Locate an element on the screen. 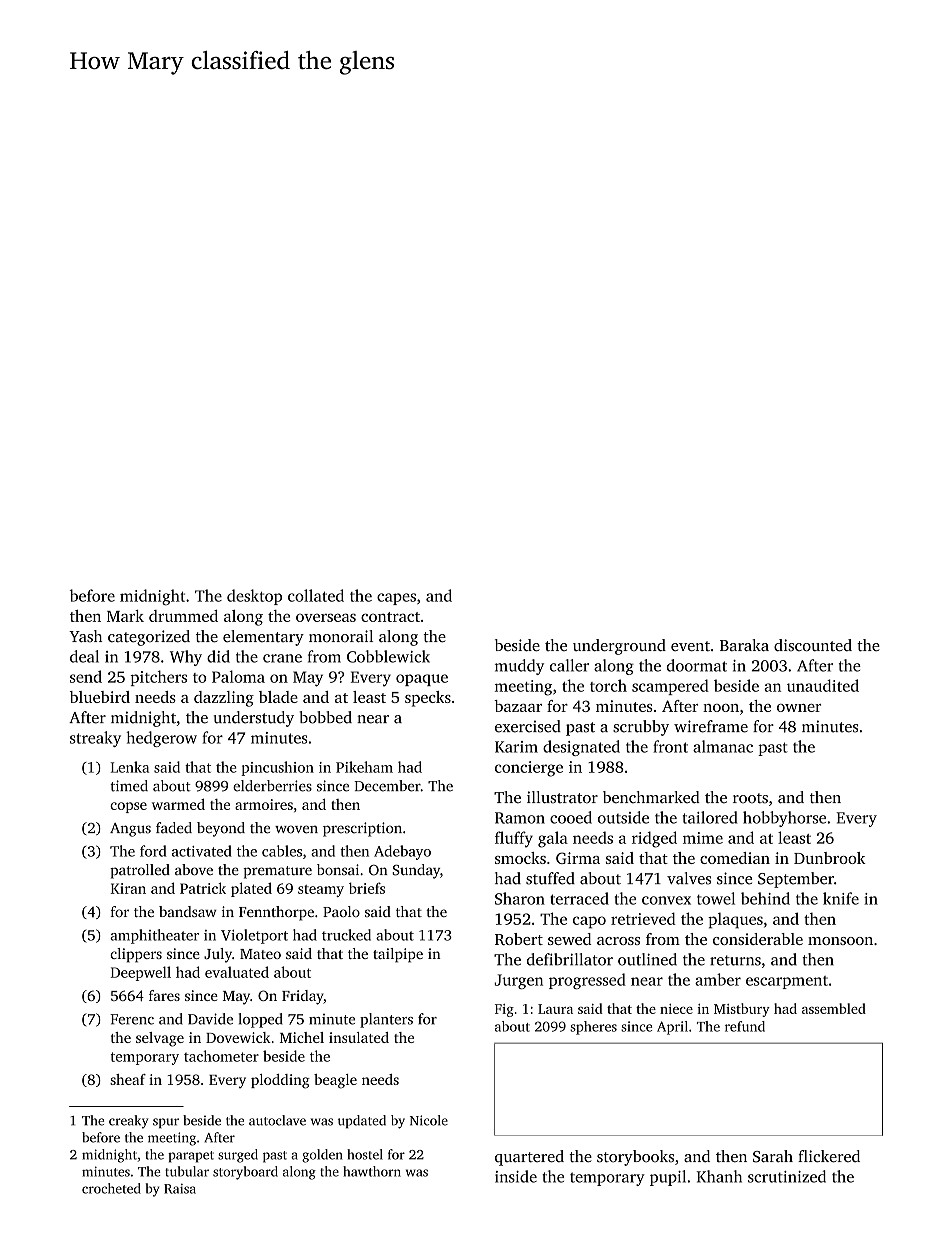 The image size is (952, 1233). desktop is located at coordinates (254, 597).
